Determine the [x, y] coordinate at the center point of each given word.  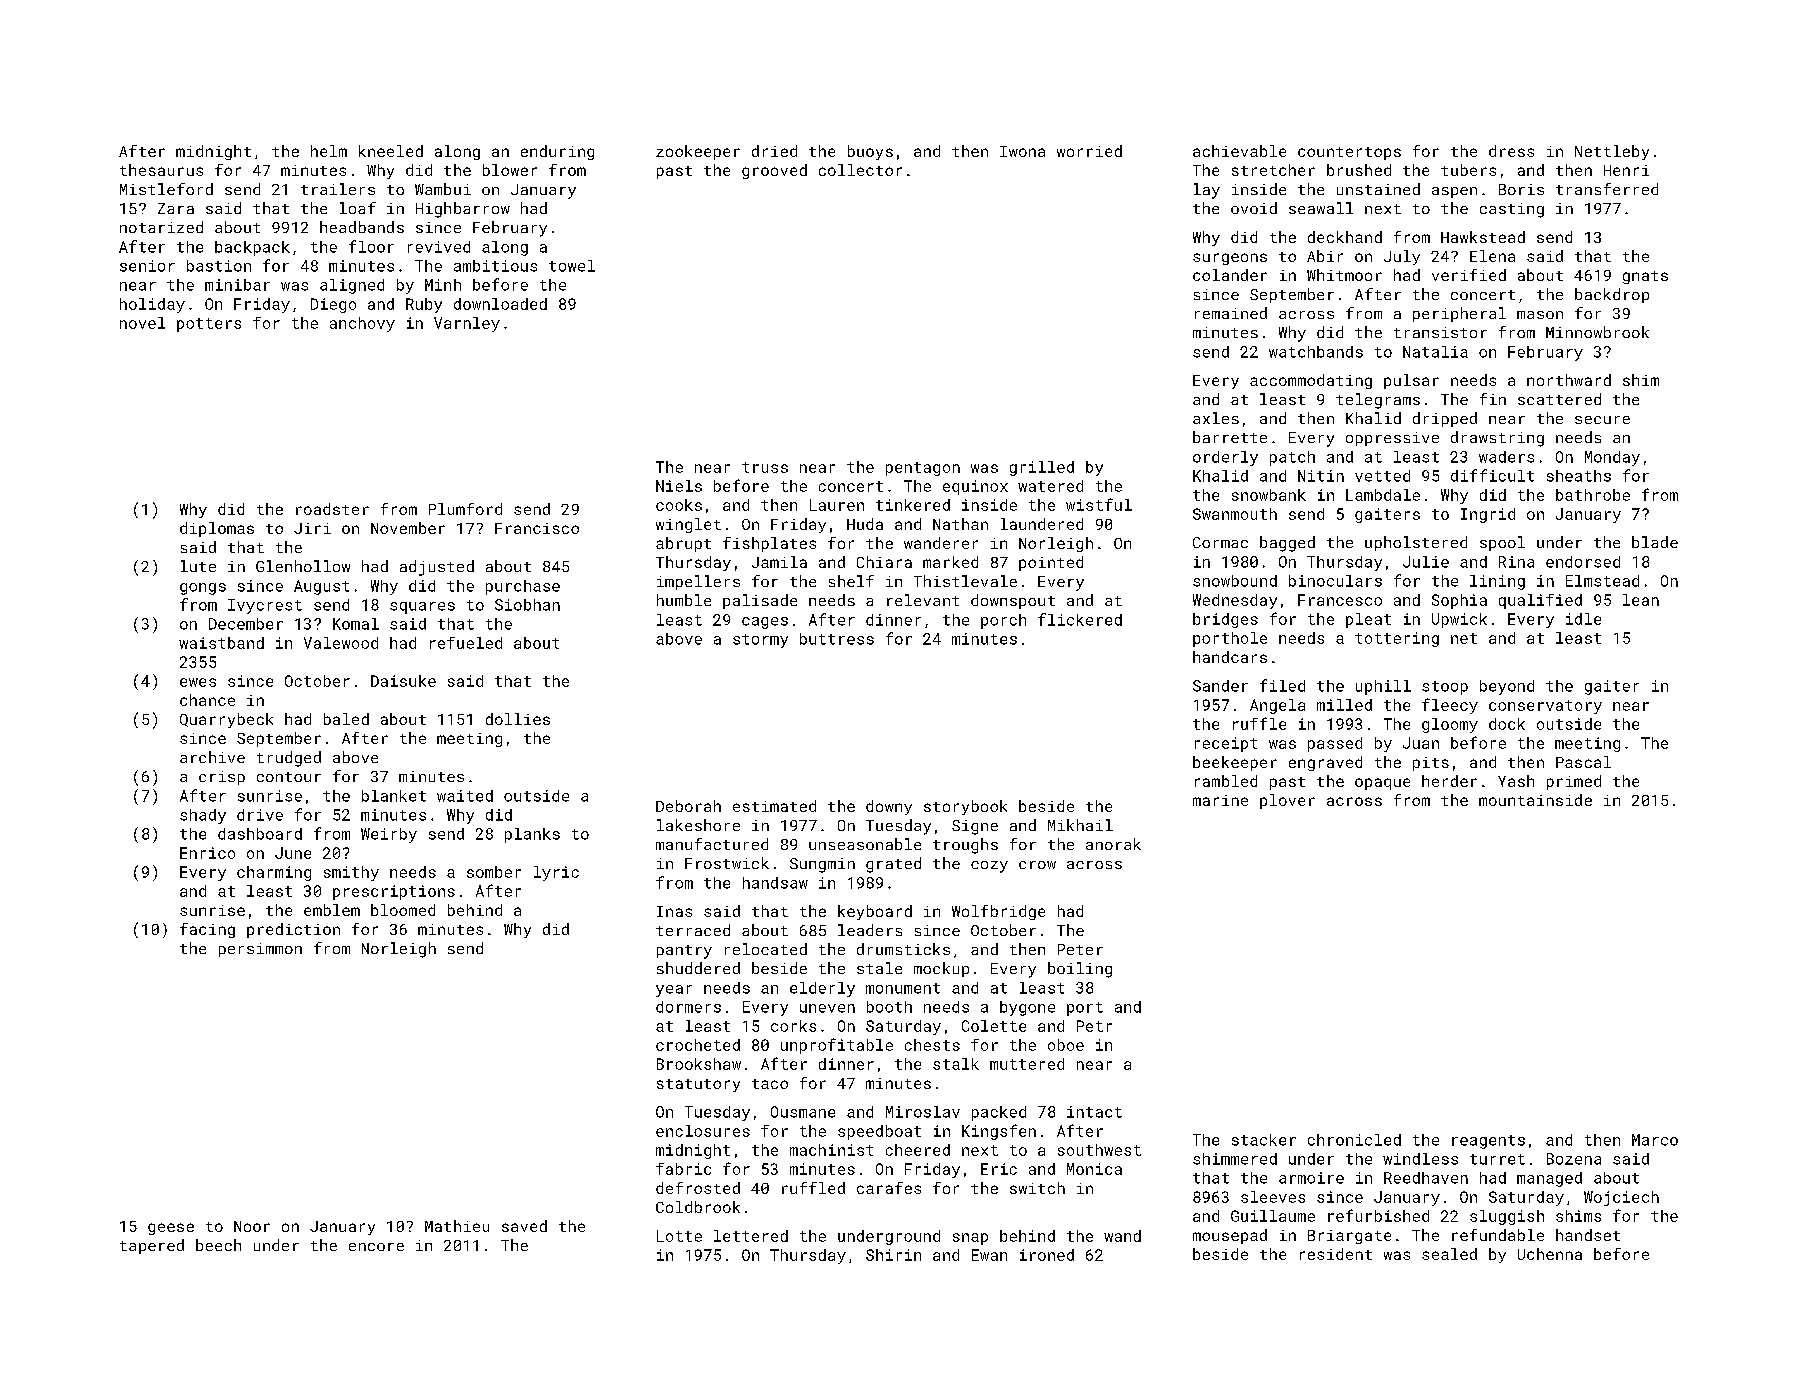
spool [1502, 543]
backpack [252, 248]
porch [1003, 621]
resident [1336, 1254]
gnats [1645, 277]
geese [171, 1229]
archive [212, 757]
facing [207, 930]
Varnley [467, 324]
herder [1449, 781]
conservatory [1545, 707]
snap [970, 1239]
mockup [941, 969]
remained [1231, 313]
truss [765, 467]
